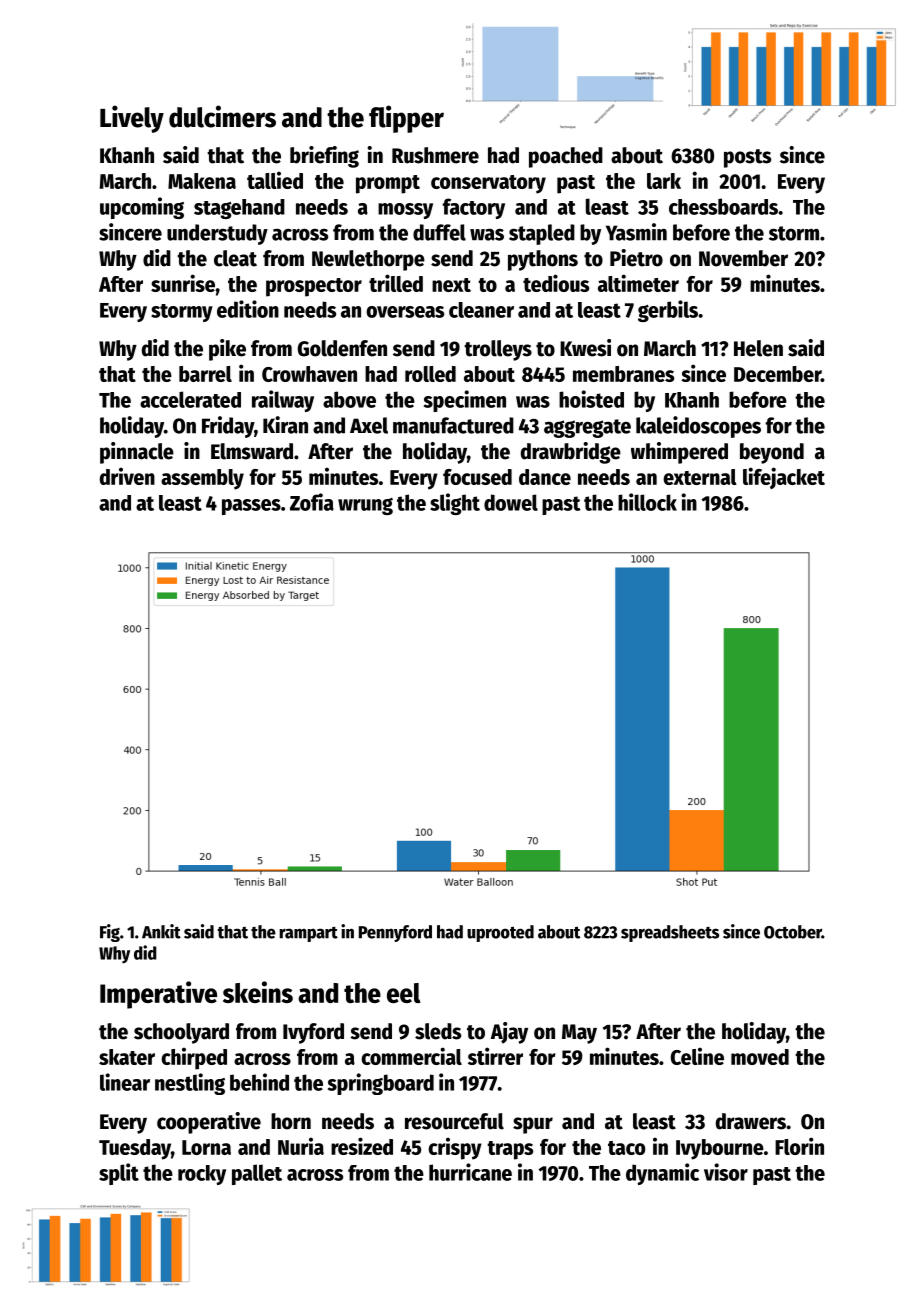 This screenshot has height=1311, width=924. Describe the element at coordinates (349, 399) in the screenshot. I see `above` at that location.
